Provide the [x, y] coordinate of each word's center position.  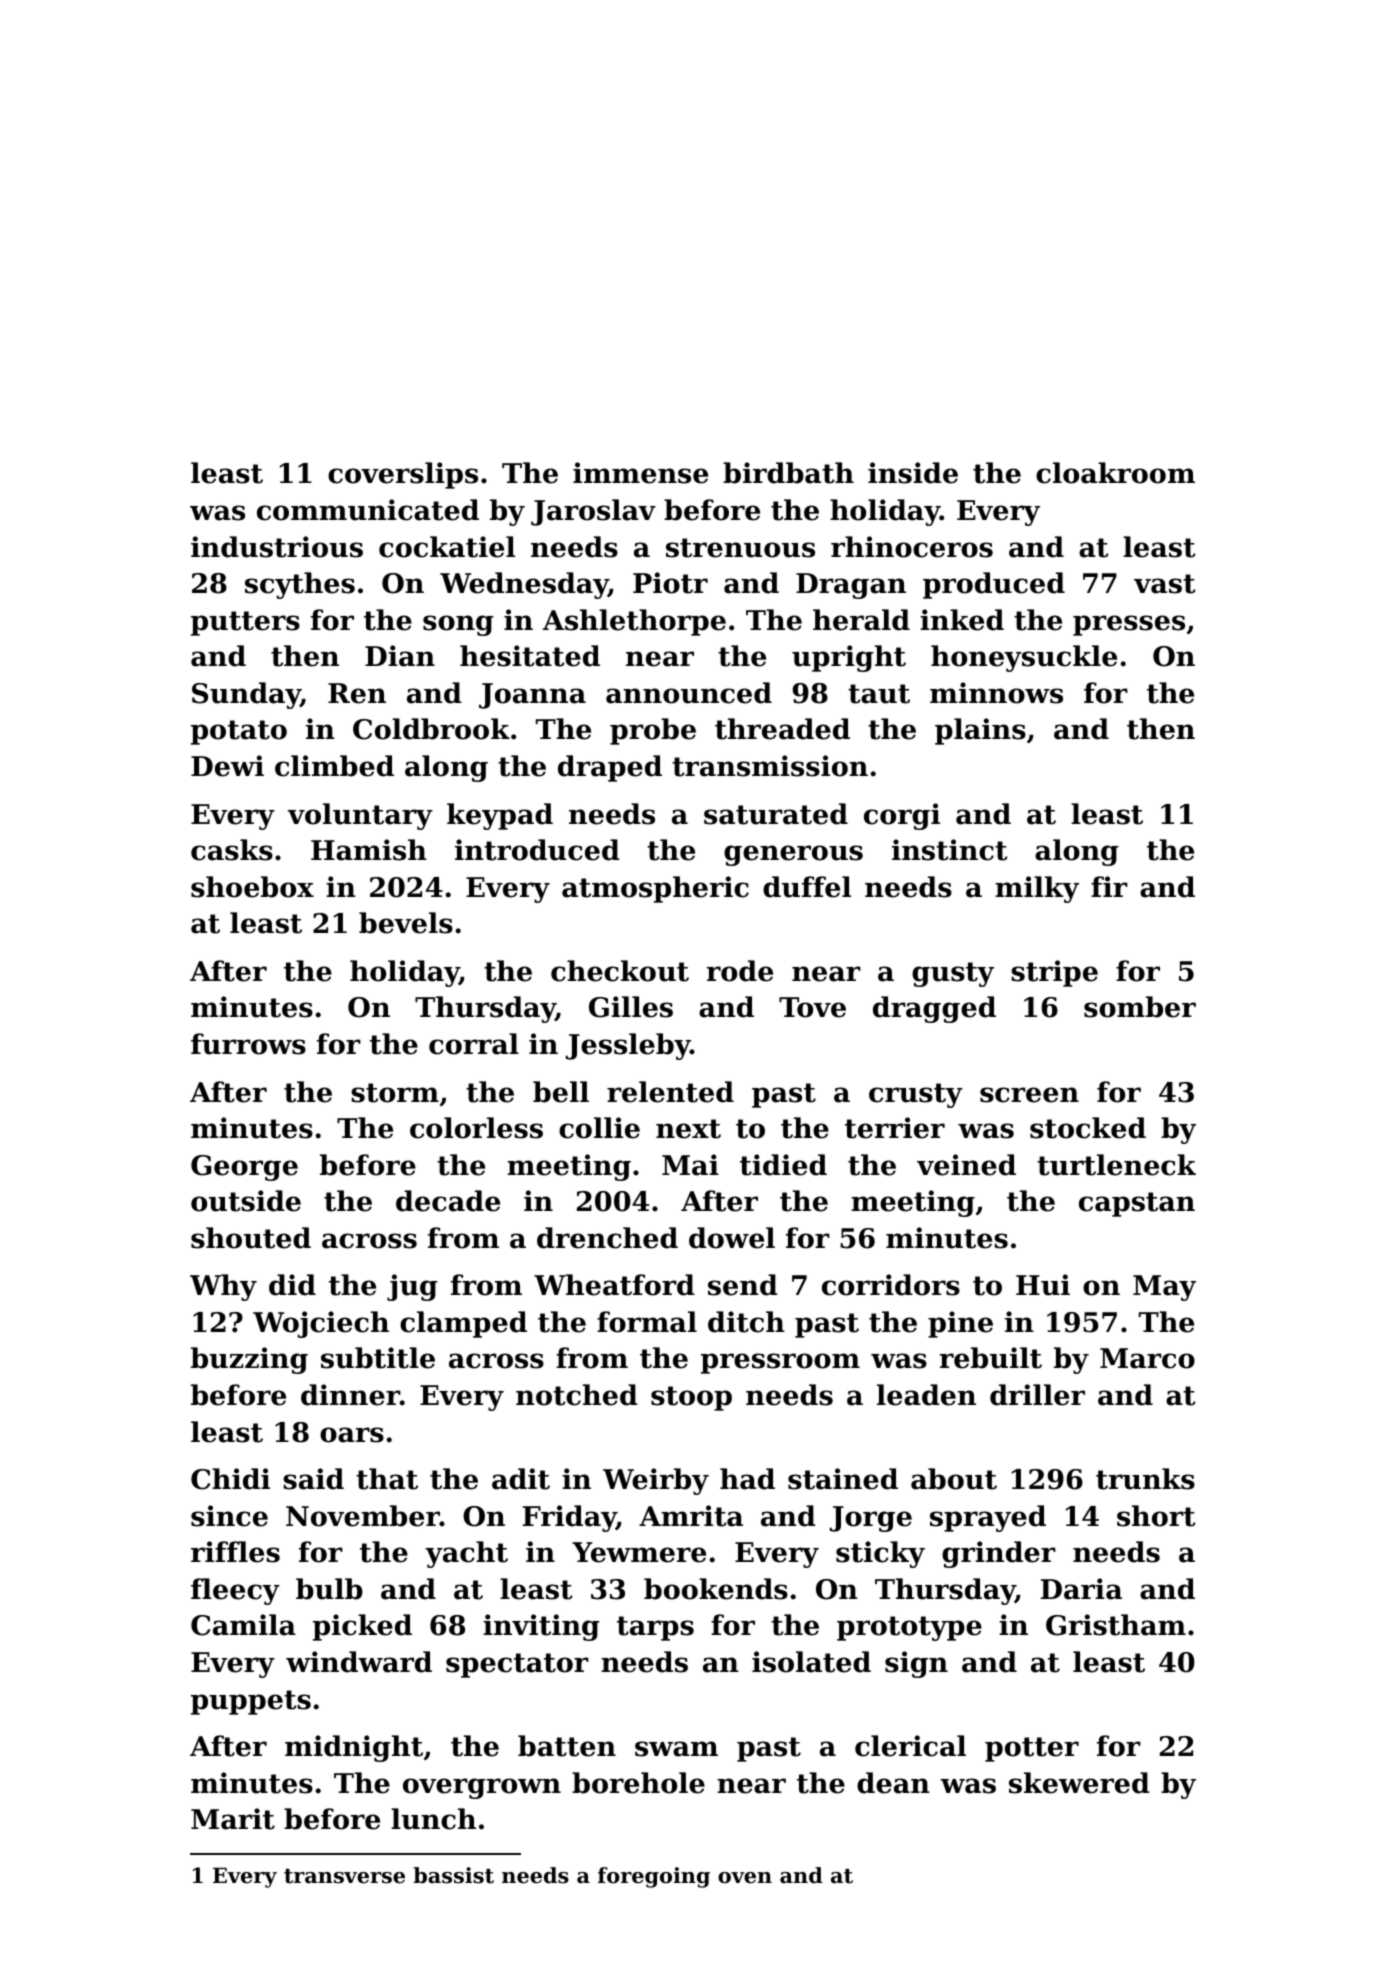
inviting [541, 1627]
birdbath [788, 473]
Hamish [369, 850]
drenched [607, 1238]
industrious [277, 547]
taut [879, 694]
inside [913, 473]
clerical [910, 1746]
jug [412, 1287]
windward [359, 1662]
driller [1037, 1395]
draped [610, 768]
